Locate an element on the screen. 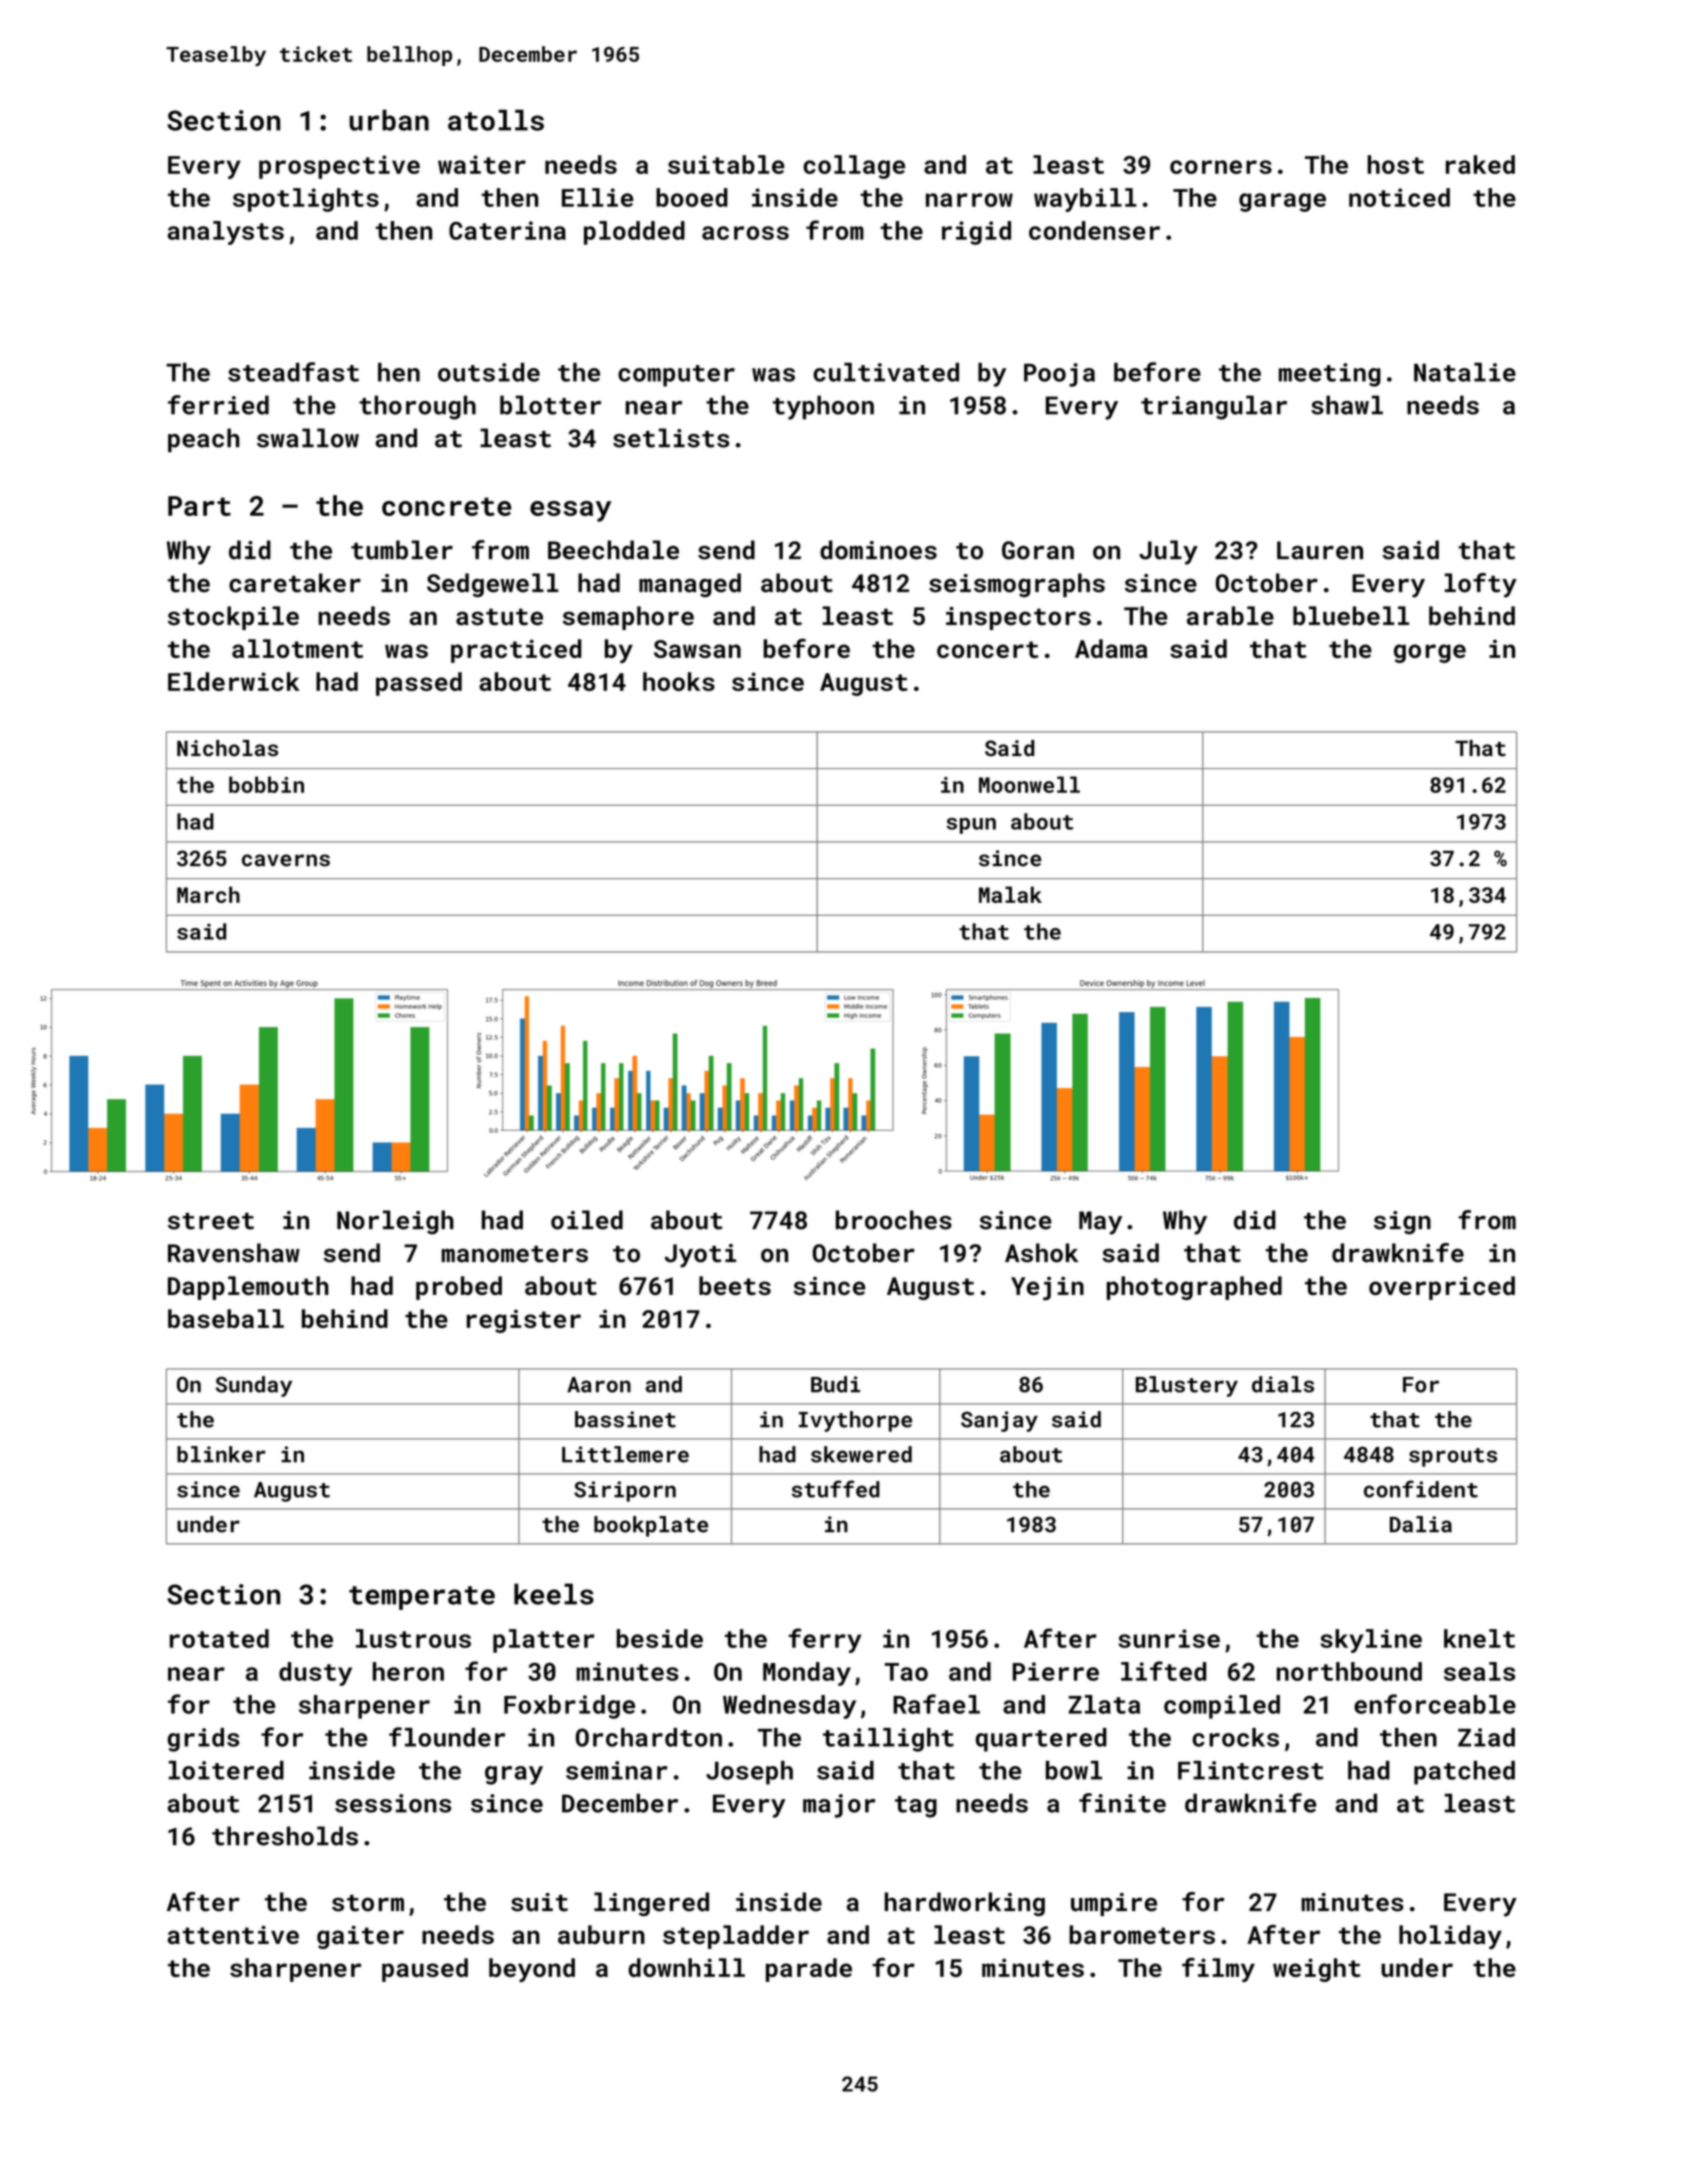 The height and width of the screenshot is (2178, 1683). sign is located at coordinates (1402, 1223).
